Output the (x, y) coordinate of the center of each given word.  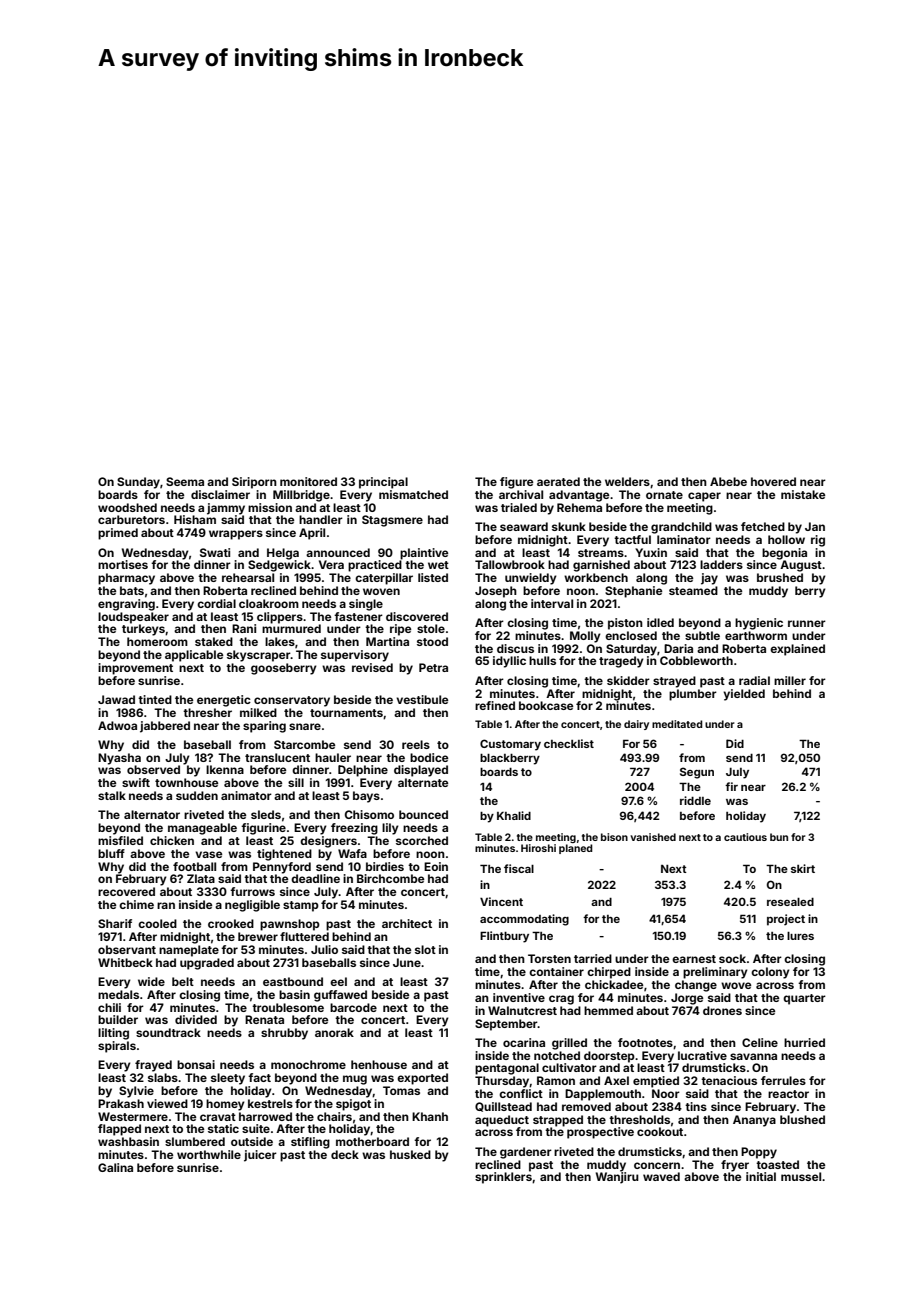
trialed (519, 507)
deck (345, 1154)
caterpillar (384, 579)
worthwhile (209, 1154)
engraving (126, 605)
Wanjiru (617, 1178)
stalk (112, 795)
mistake (803, 494)
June (407, 962)
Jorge (687, 999)
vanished (653, 837)
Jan (815, 526)
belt (183, 981)
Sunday (138, 483)
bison (614, 837)
